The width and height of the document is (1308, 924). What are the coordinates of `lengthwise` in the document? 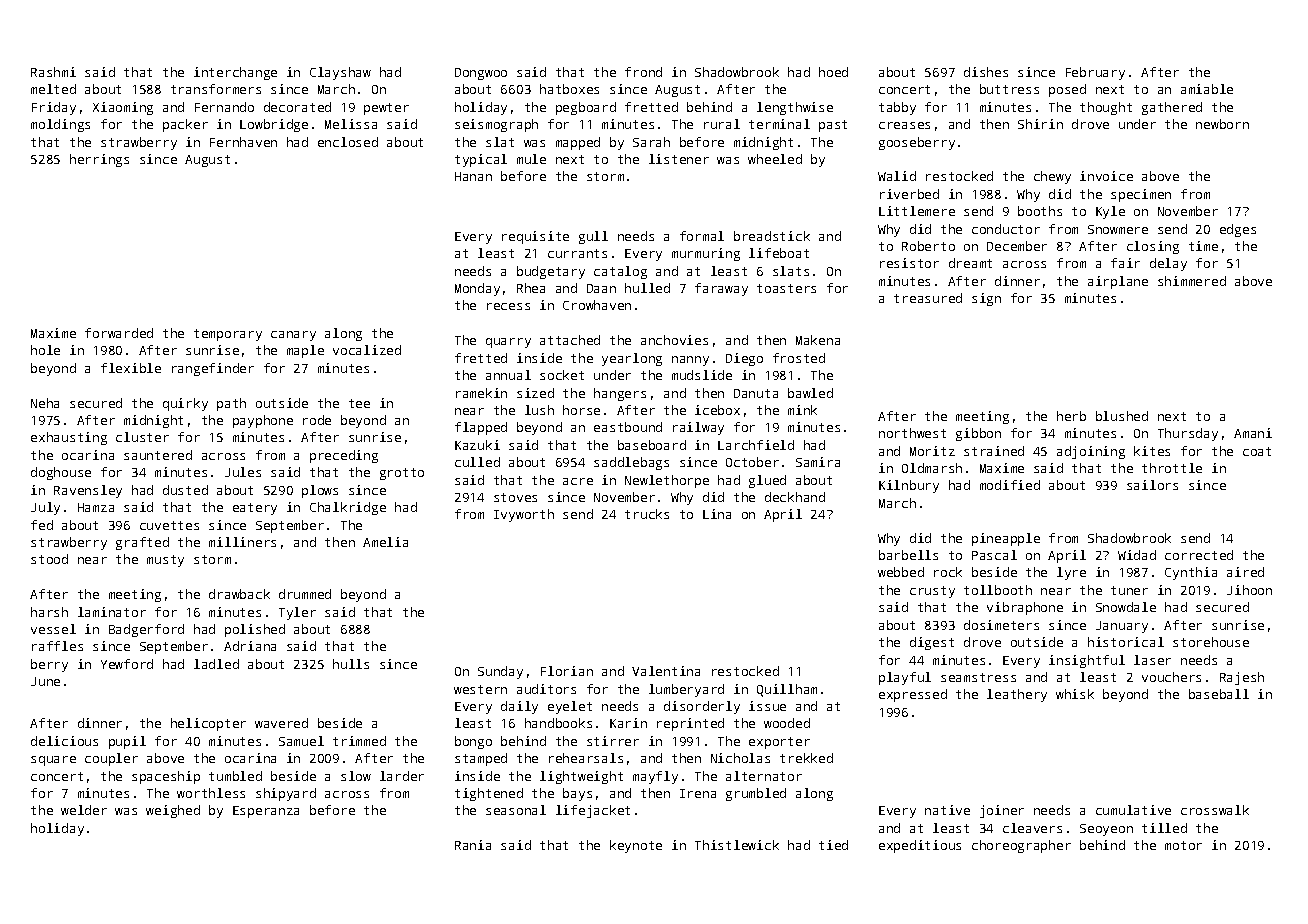 It's located at (795, 108).
